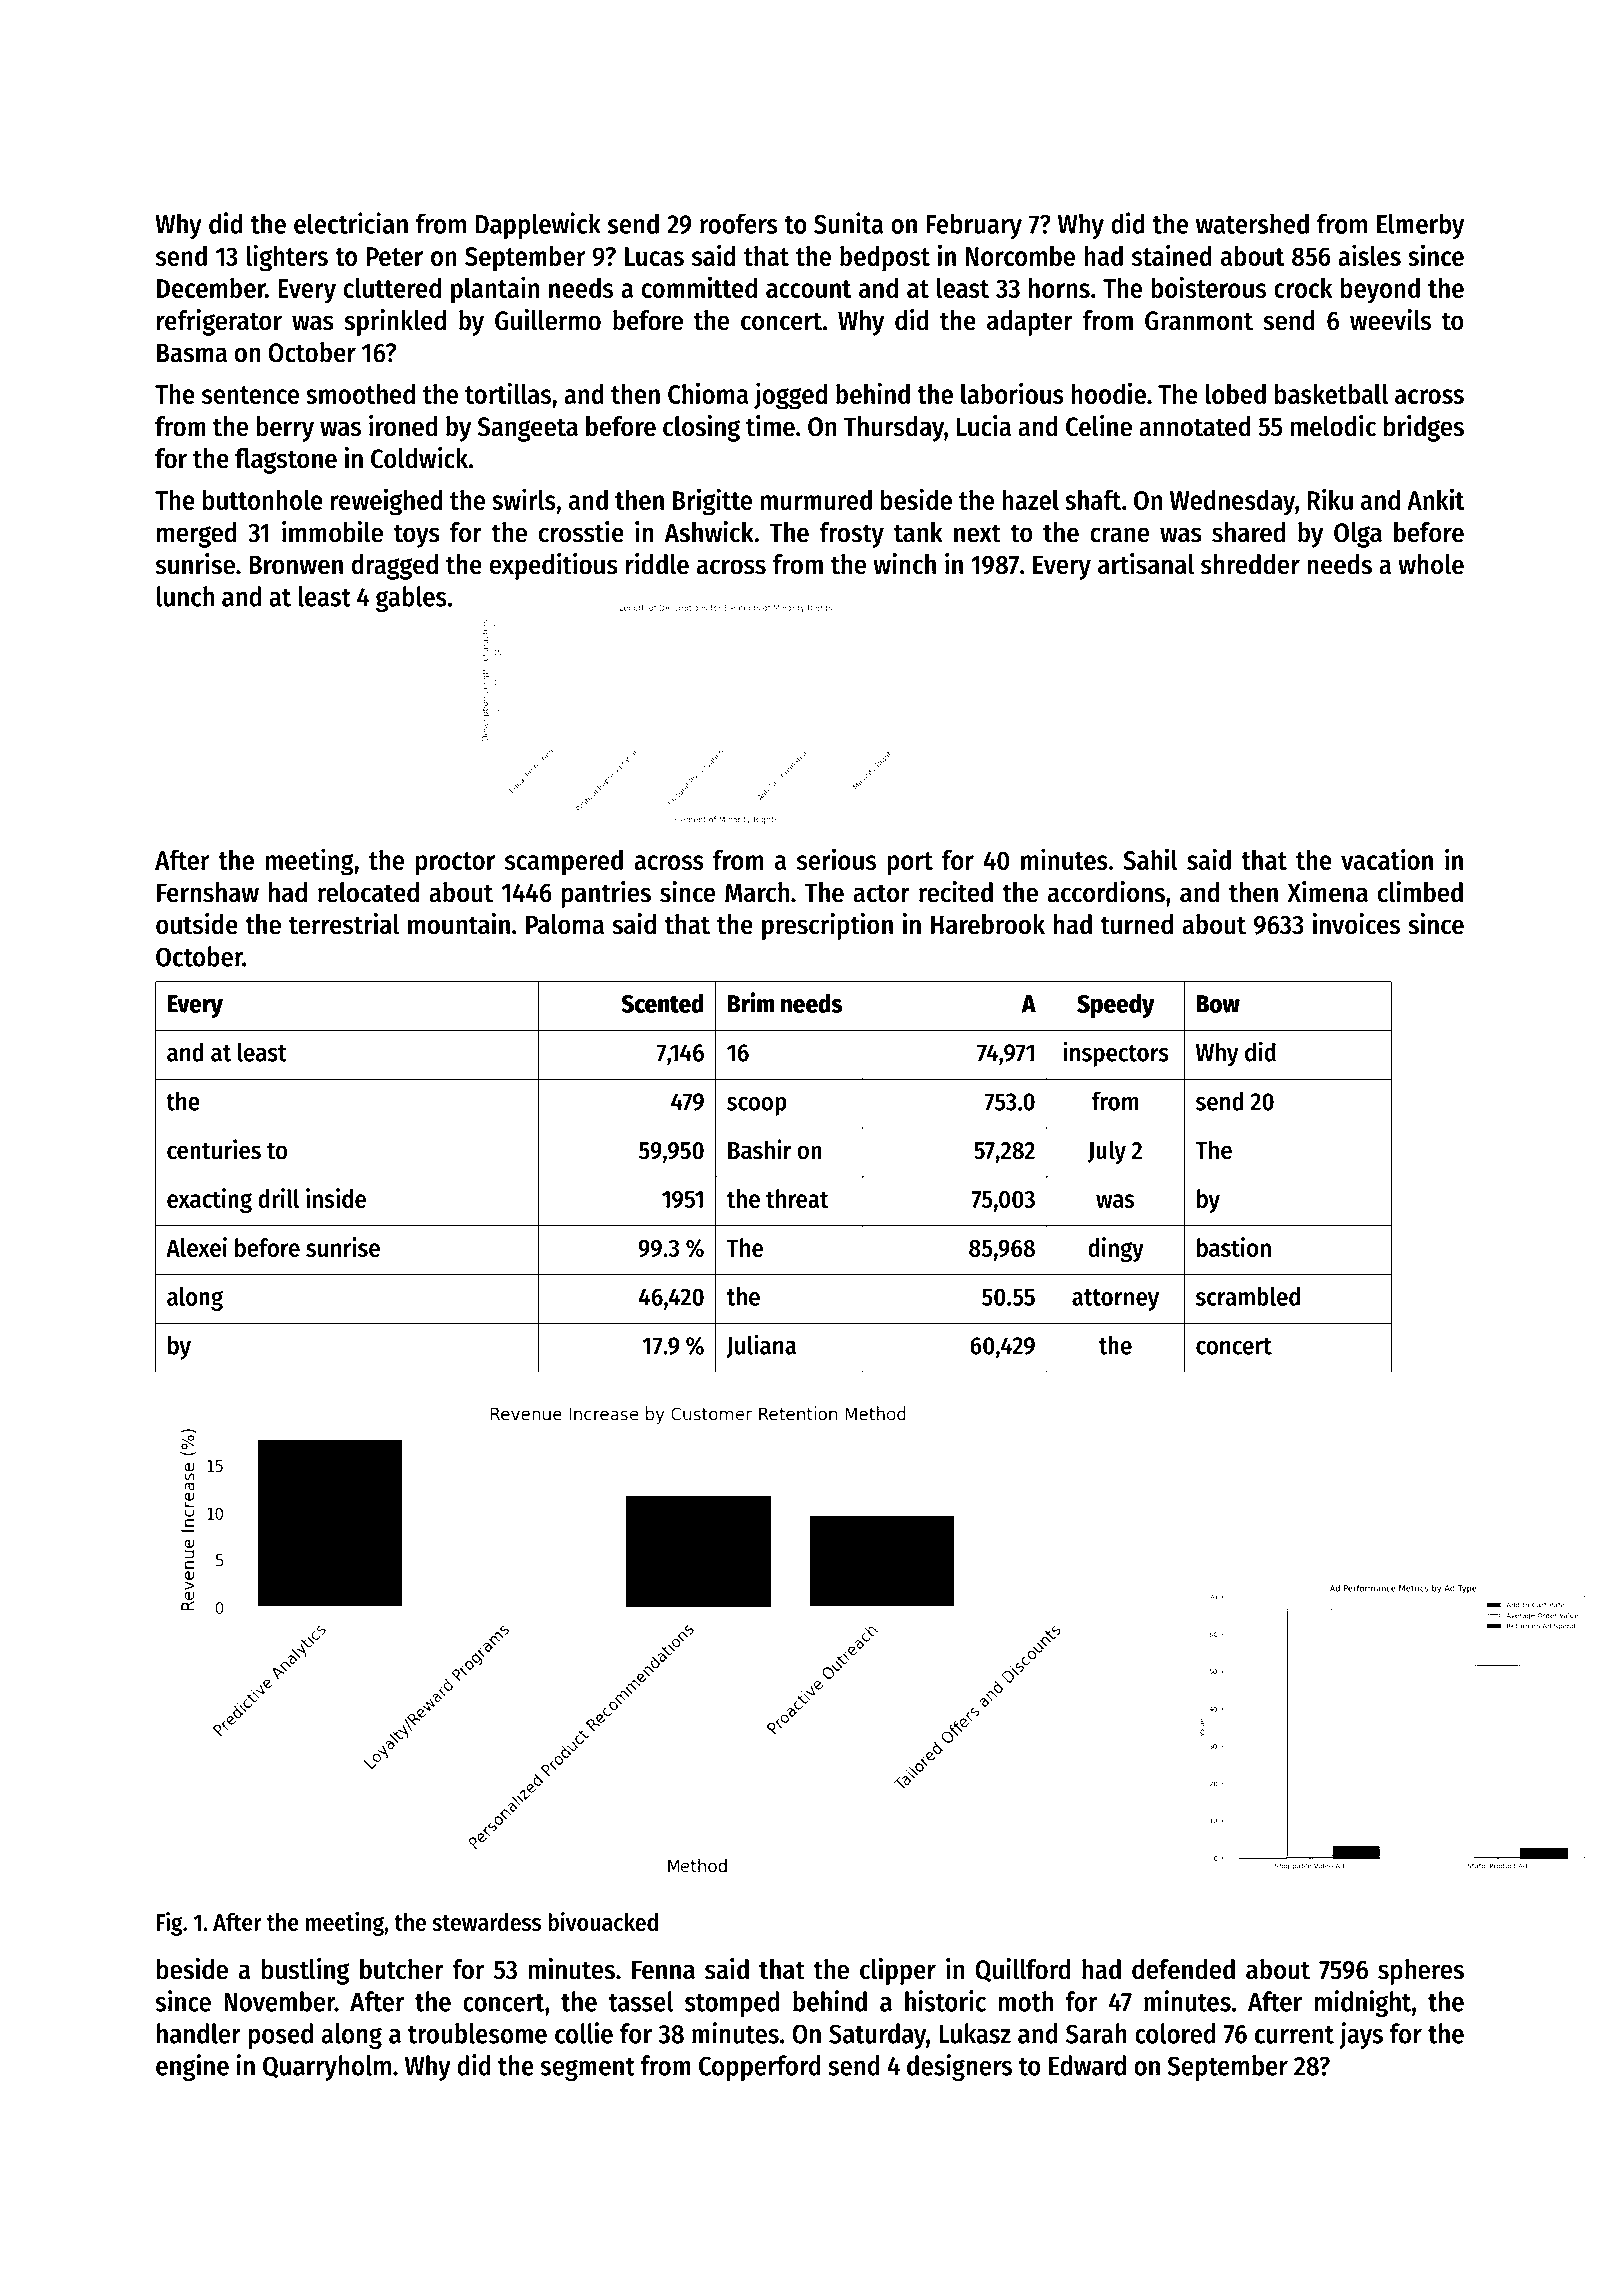  Describe the element at coordinates (757, 1106) in the document. I see `scoop` at that location.
